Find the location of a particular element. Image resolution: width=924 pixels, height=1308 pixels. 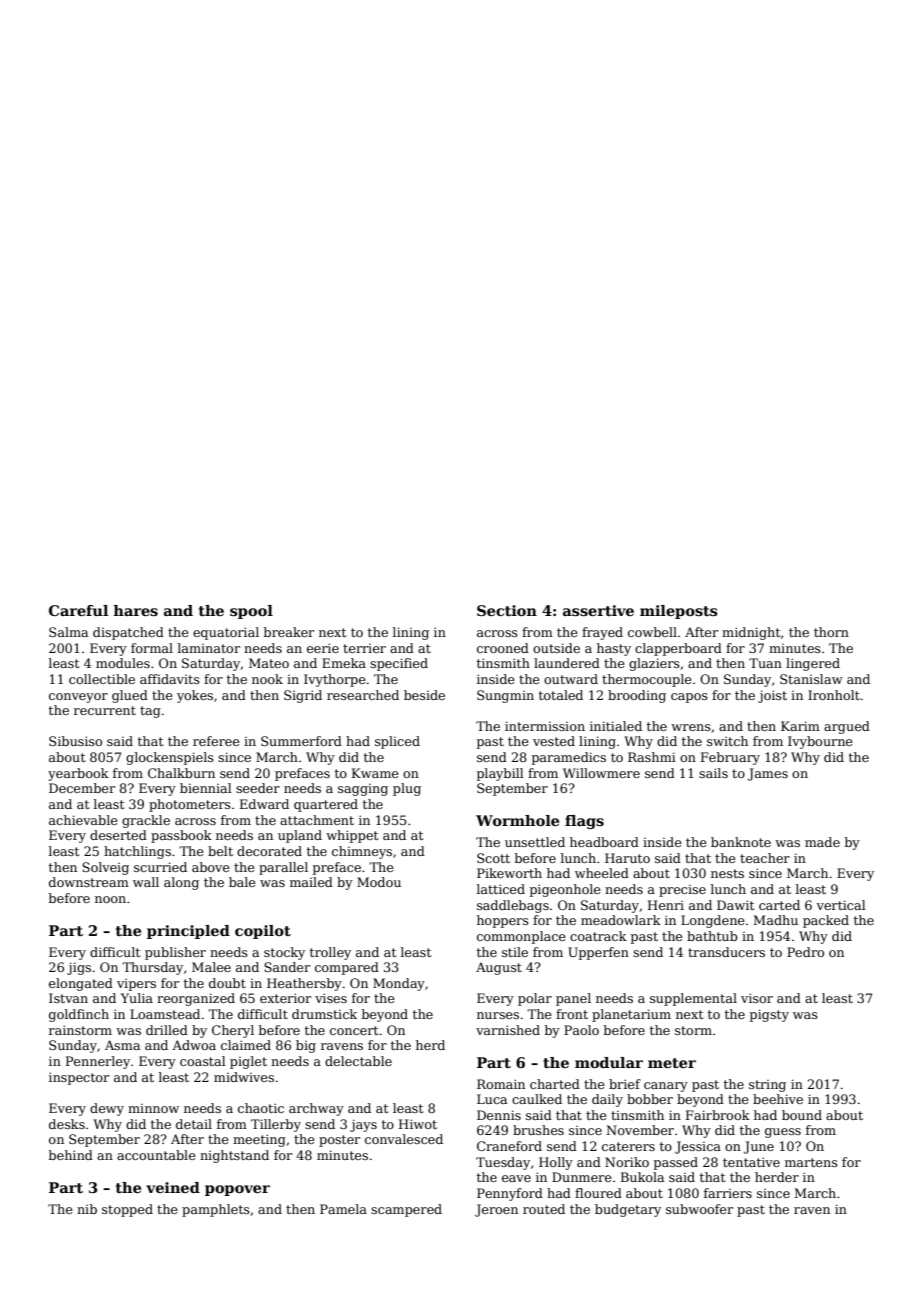

varnished is located at coordinates (508, 1030).
